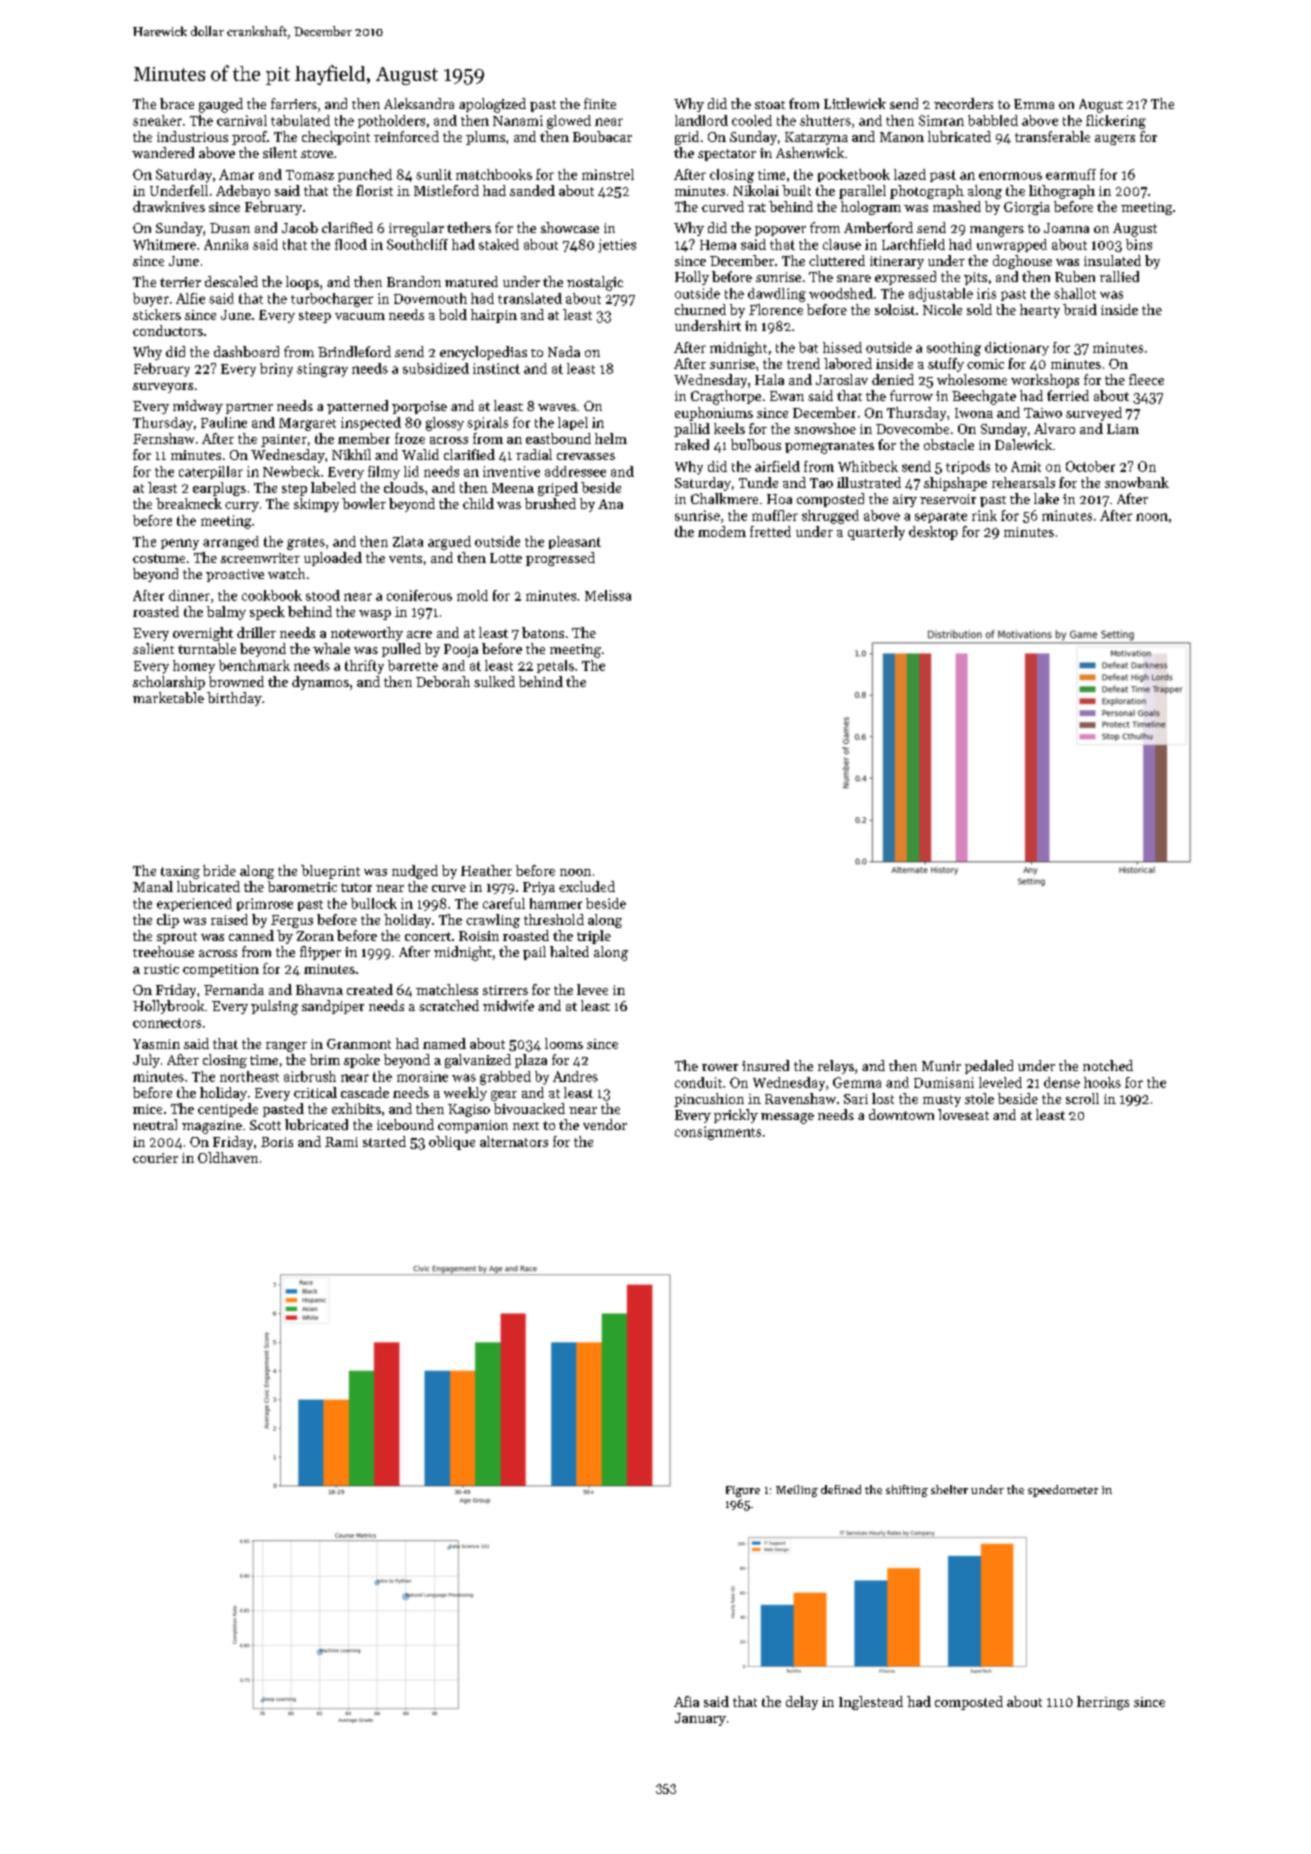 The height and width of the screenshot is (1854, 1311). I want to click on pedaled, so click(989, 1067).
